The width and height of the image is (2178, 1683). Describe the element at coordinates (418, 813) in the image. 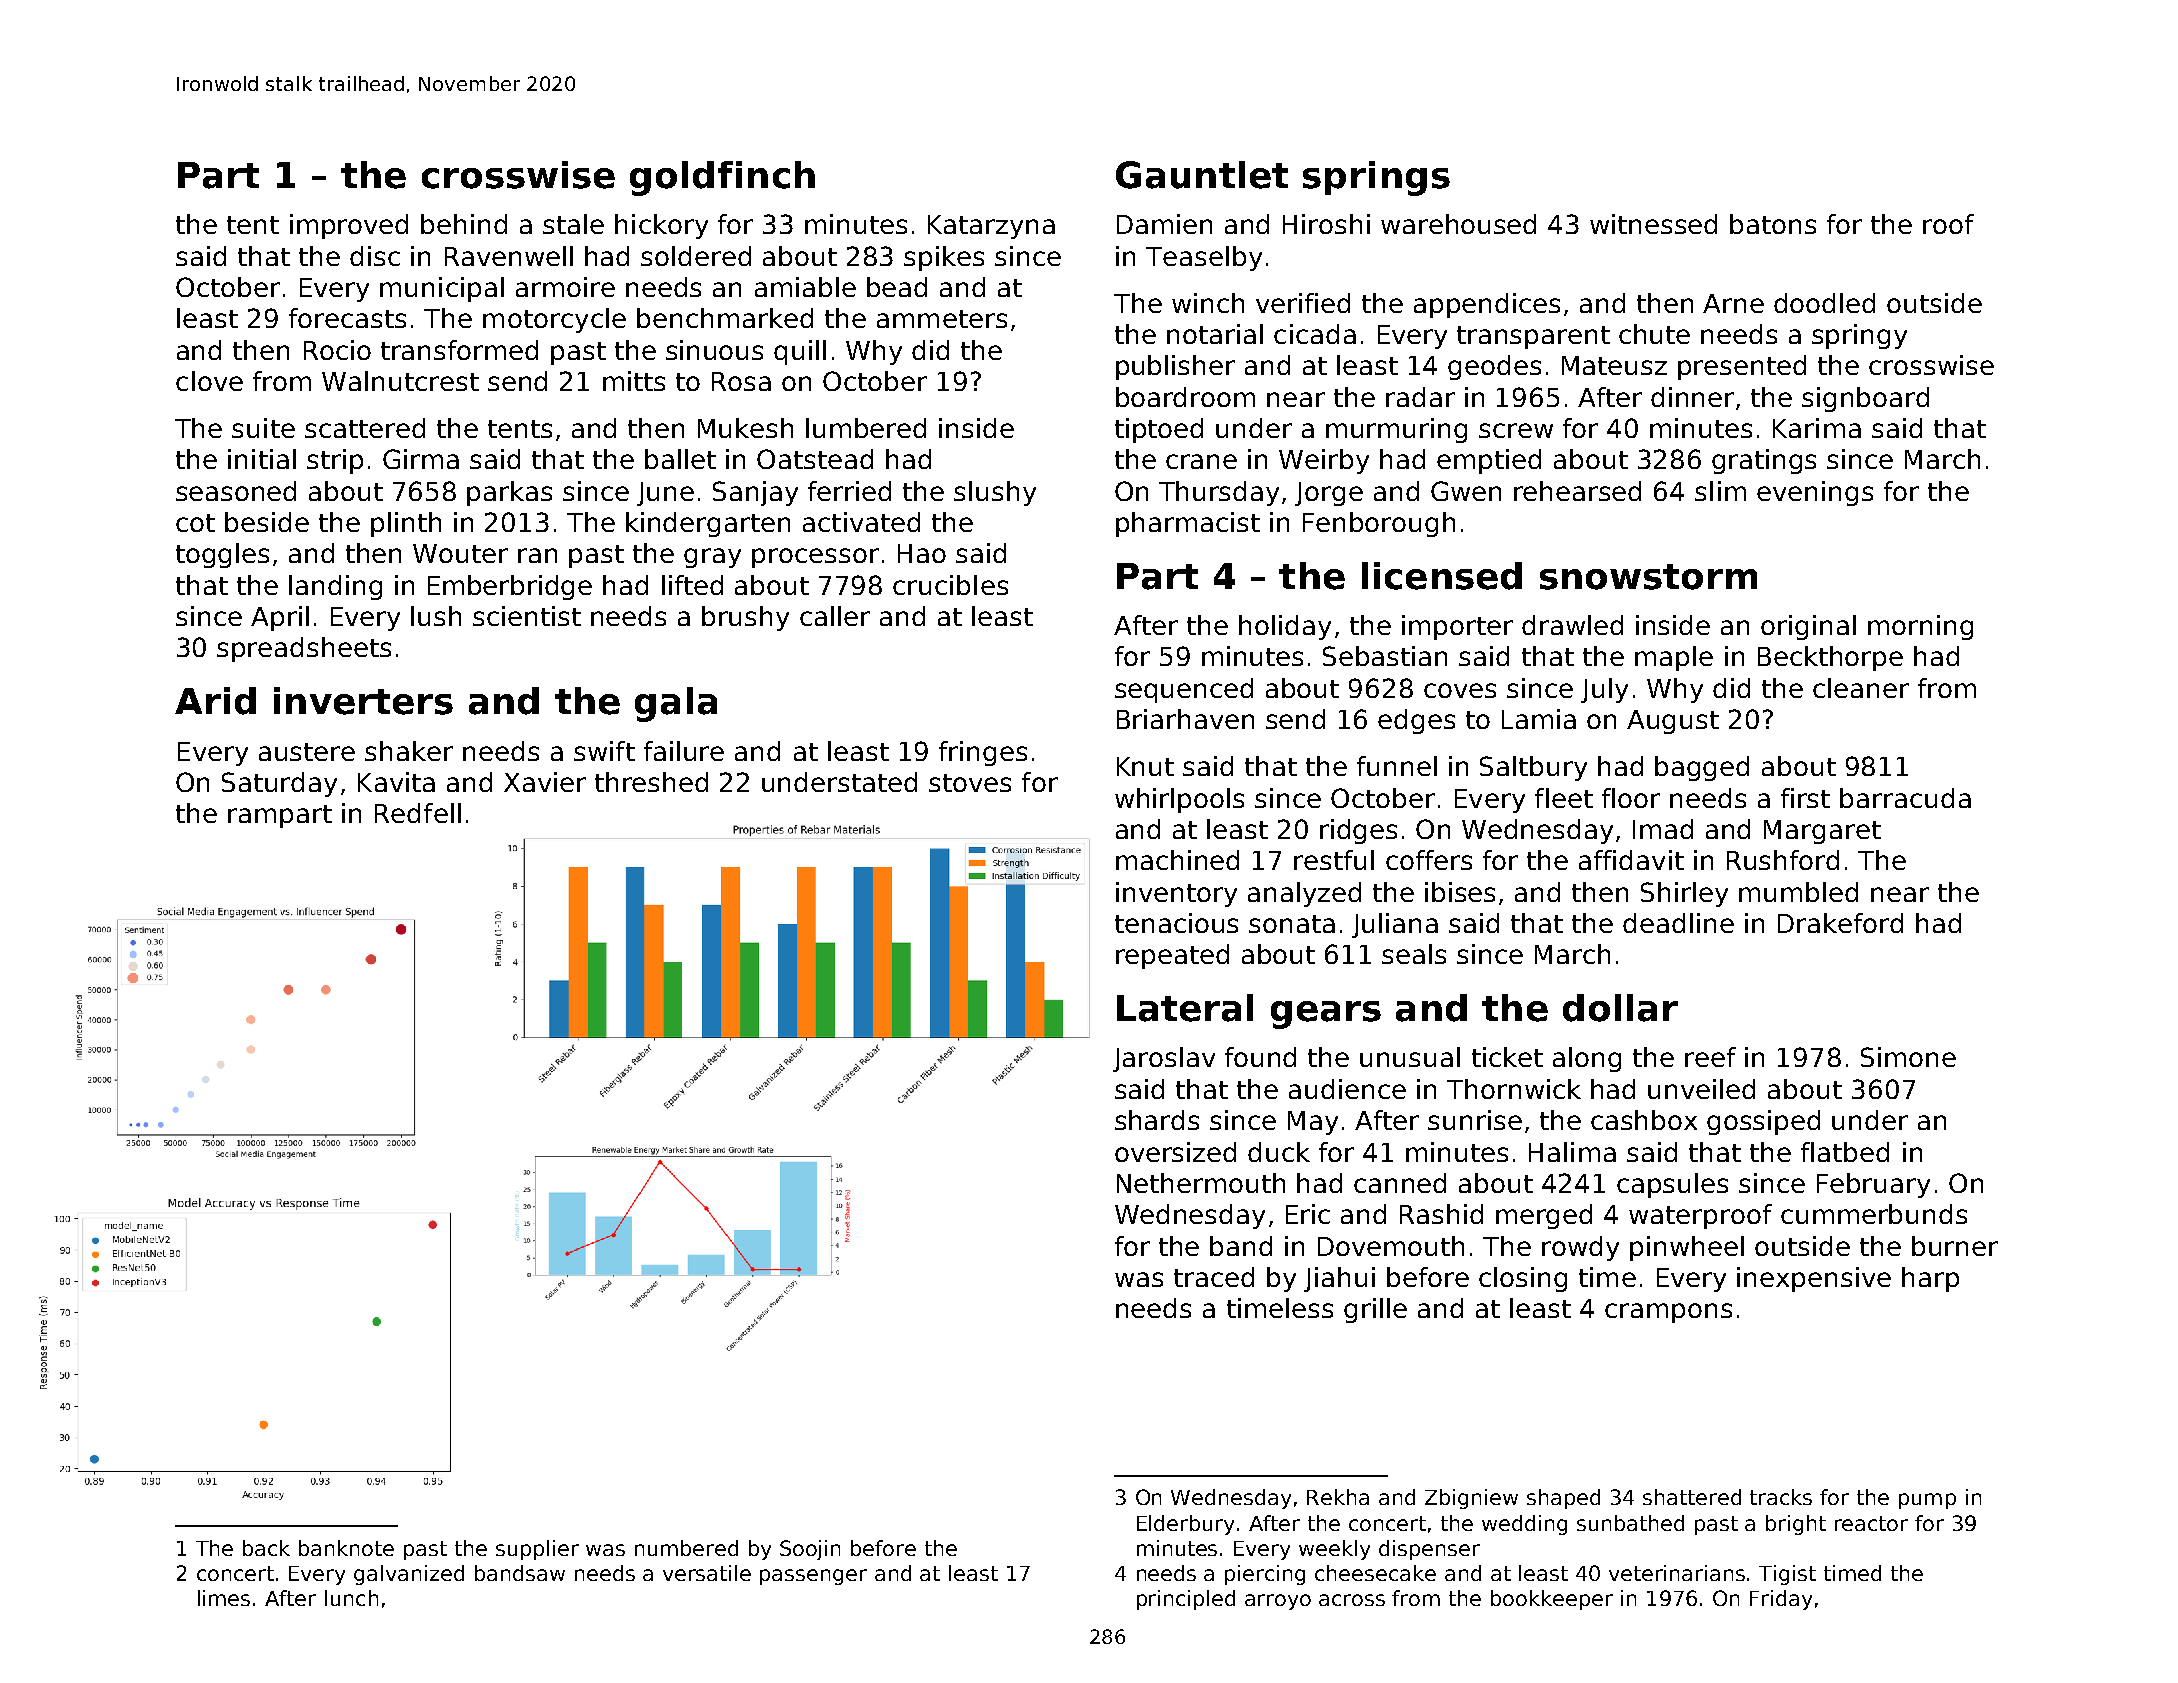

I see `Redfell` at that location.
